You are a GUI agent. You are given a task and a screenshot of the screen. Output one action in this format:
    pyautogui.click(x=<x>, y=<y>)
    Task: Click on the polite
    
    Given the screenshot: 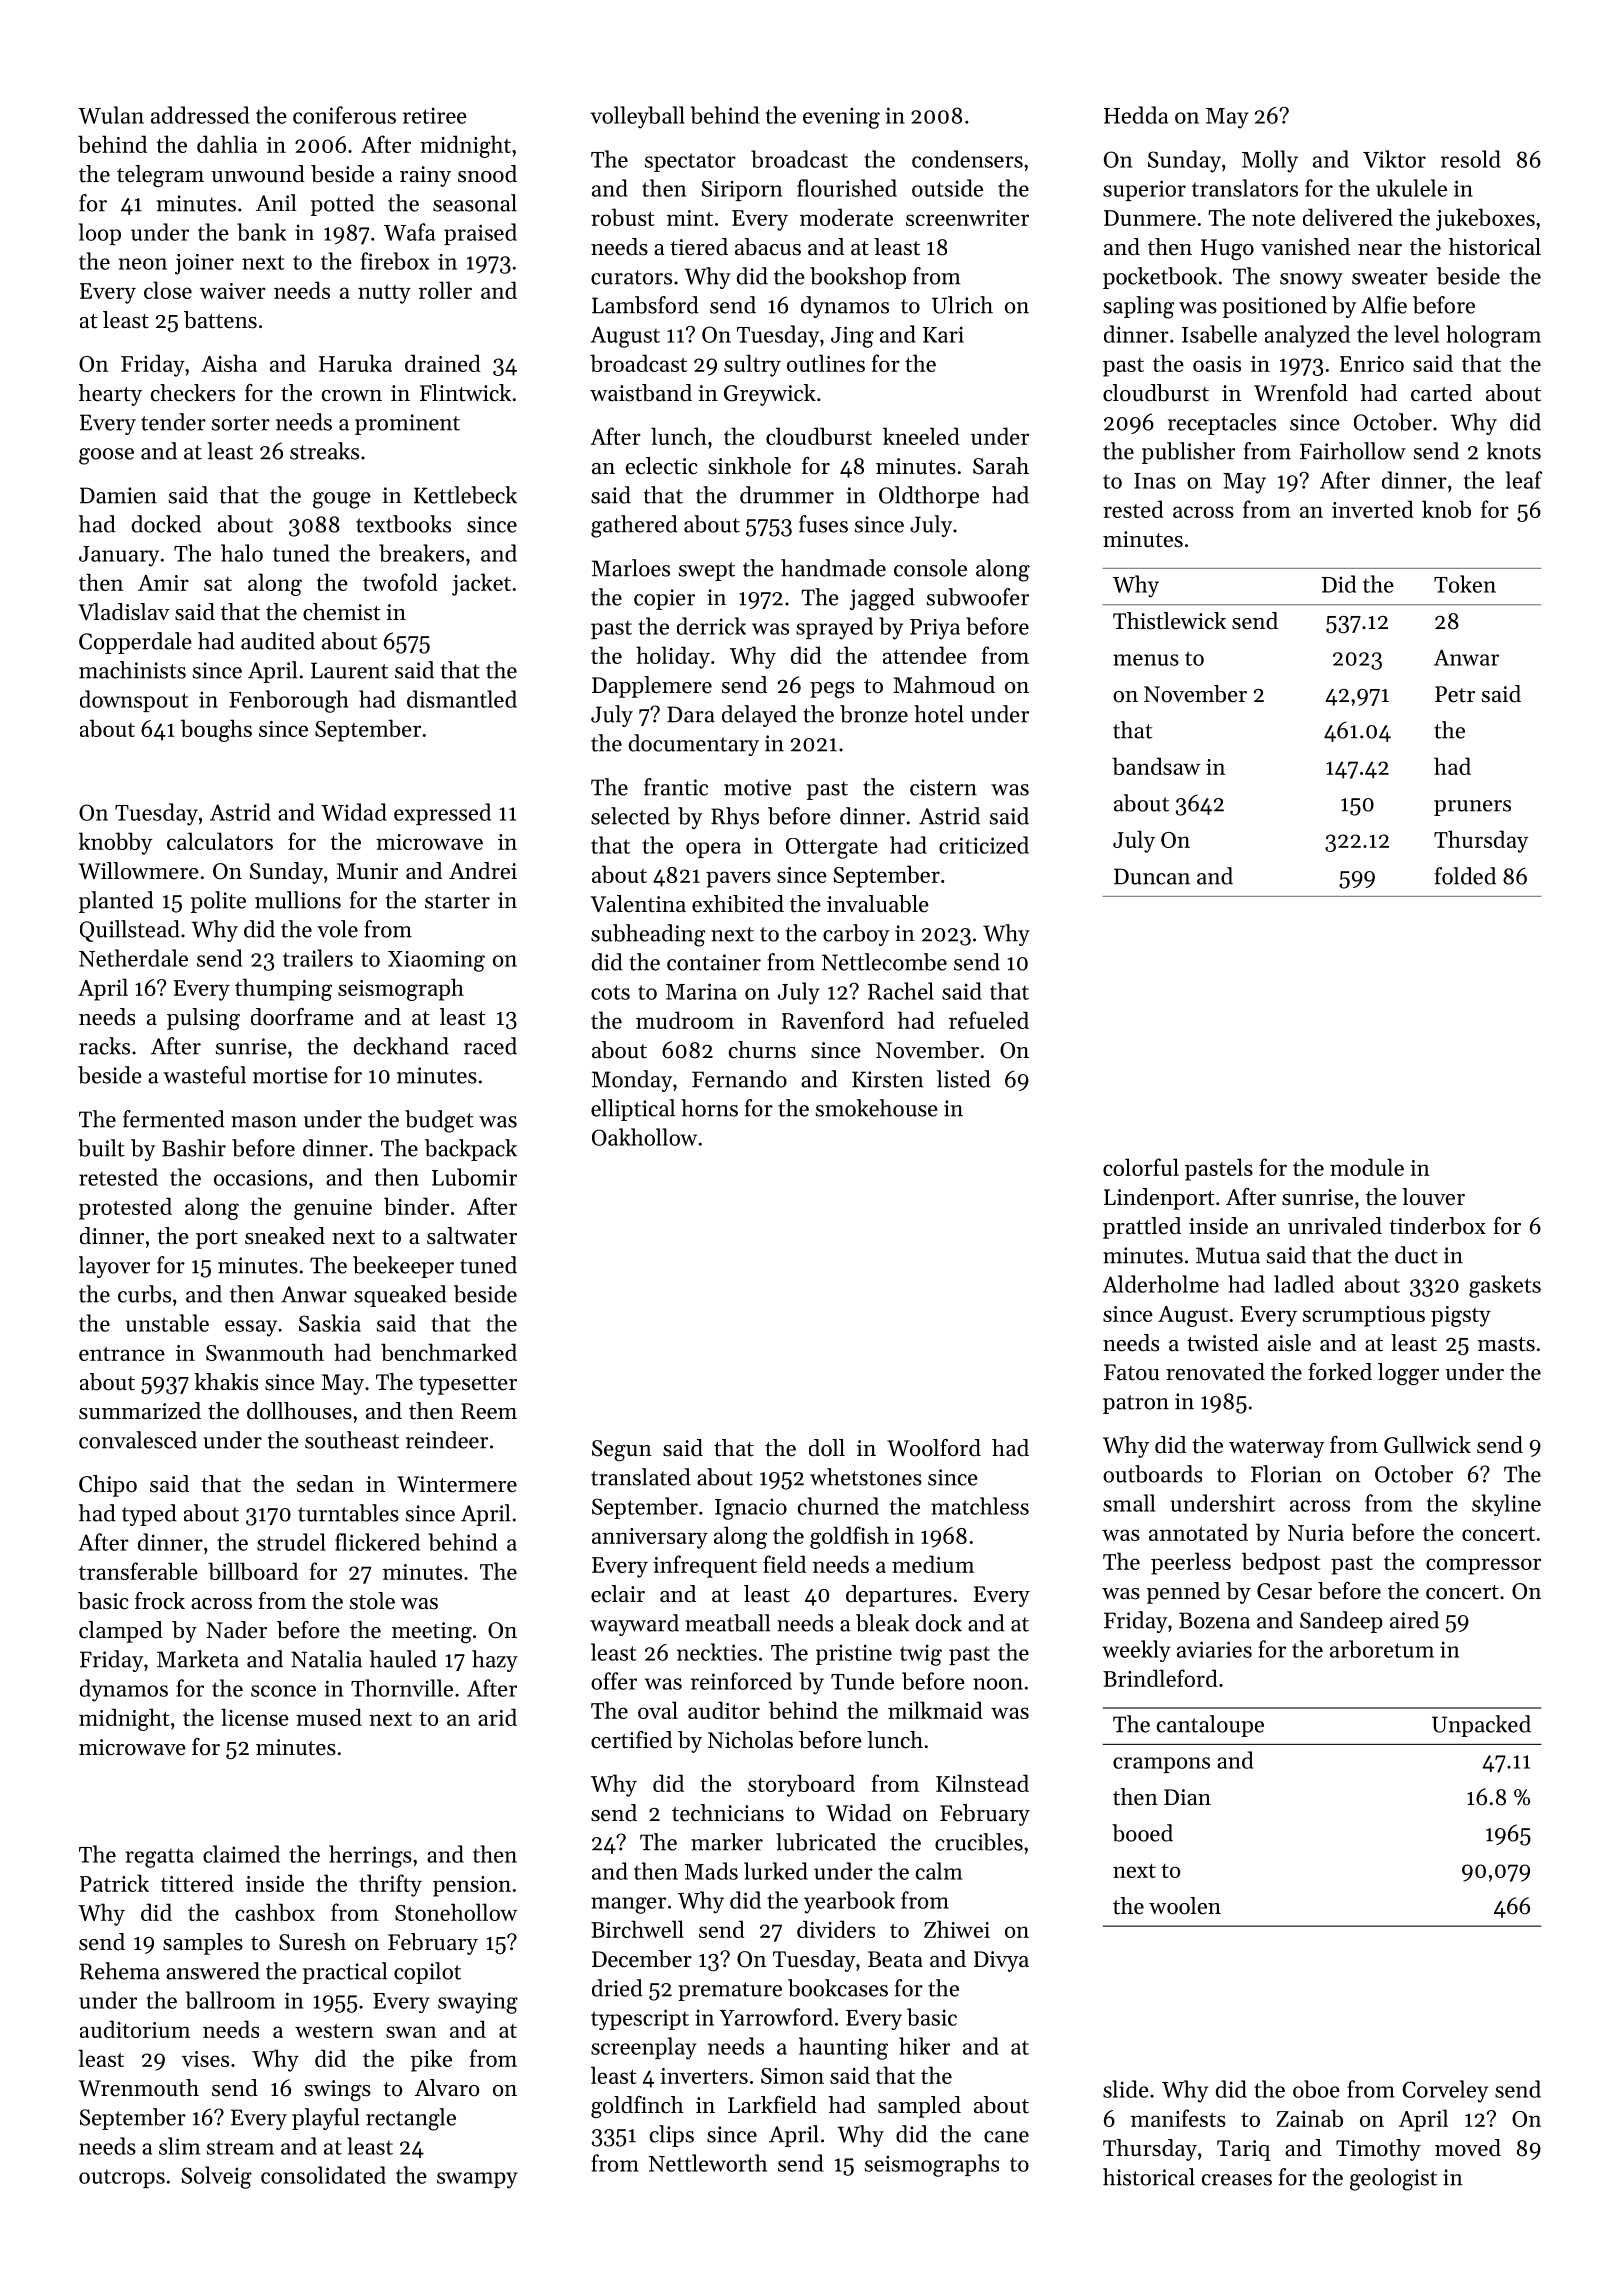 What is the action you would take?
    pyautogui.click(x=218, y=902)
